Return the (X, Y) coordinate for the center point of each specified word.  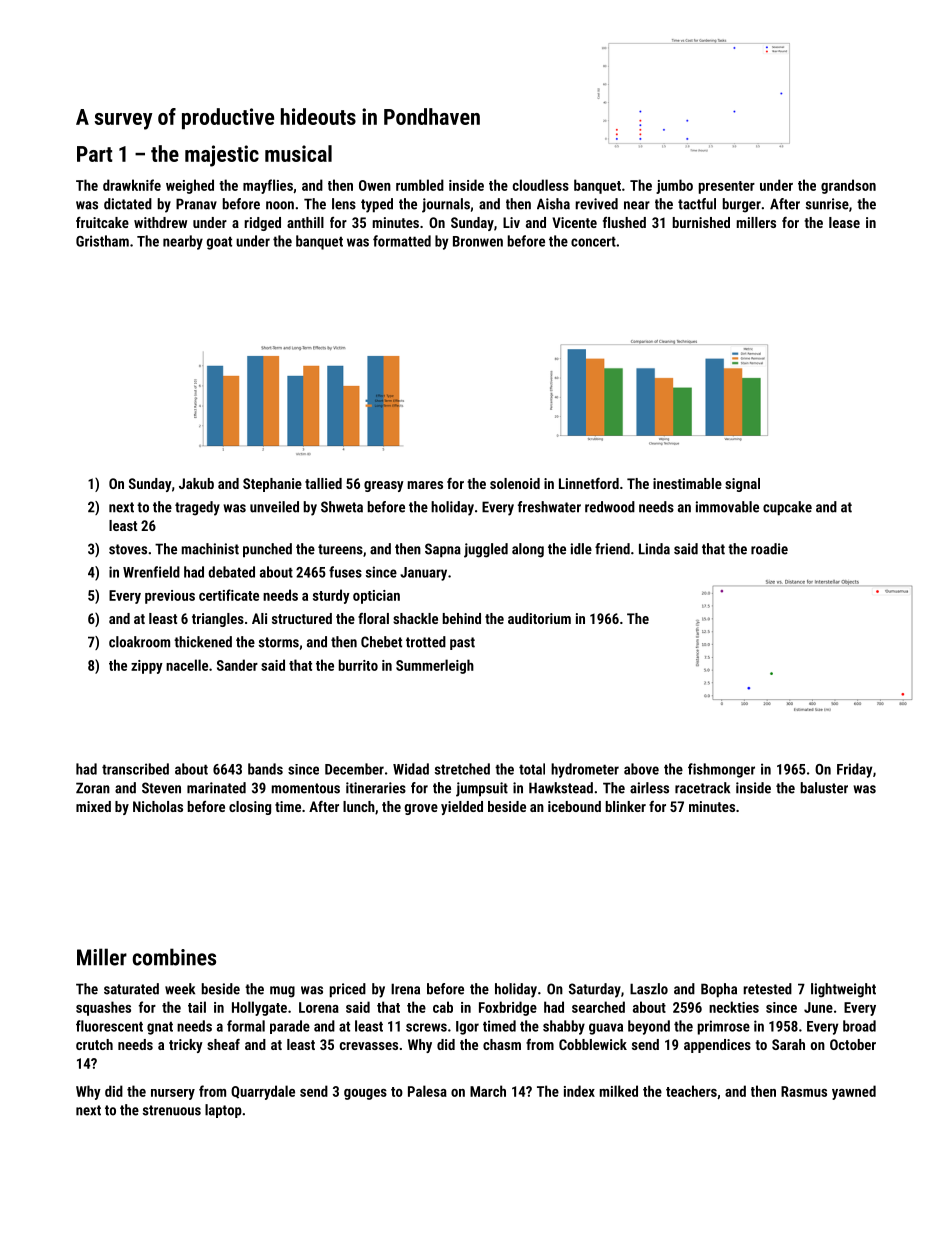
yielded (462, 808)
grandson (848, 186)
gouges (365, 1094)
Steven (161, 788)
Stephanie (272, 485)
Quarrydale (263, 1092)
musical (298, 153)
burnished (701, 222)
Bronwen (478, 241)
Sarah (788, 1044)
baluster (824, 788)
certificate (229, 595)
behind (462, 618)
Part (95, 154)
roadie (769, 549)
